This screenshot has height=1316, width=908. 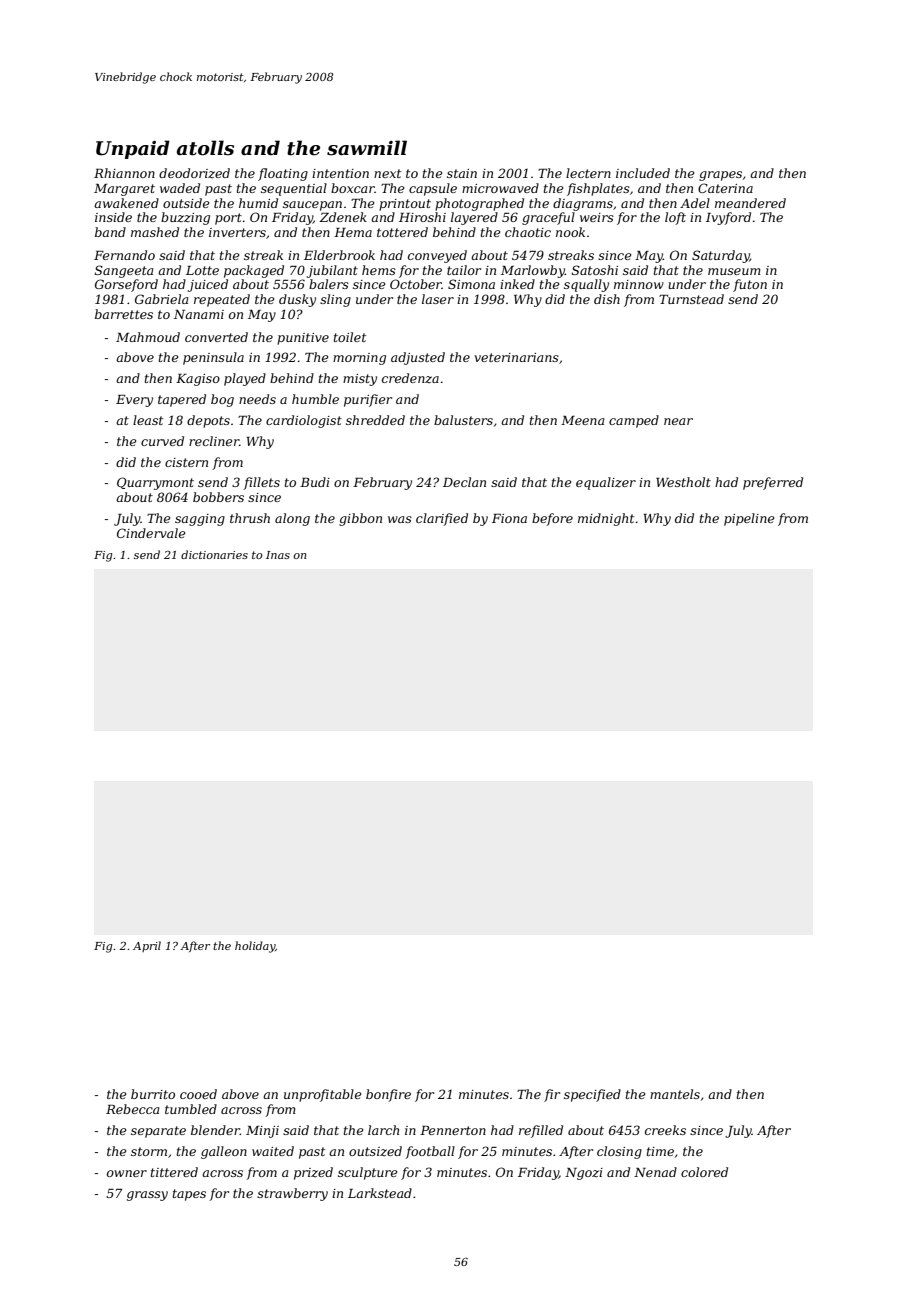 I want to click on lectern, so click(x=588, y=173).
